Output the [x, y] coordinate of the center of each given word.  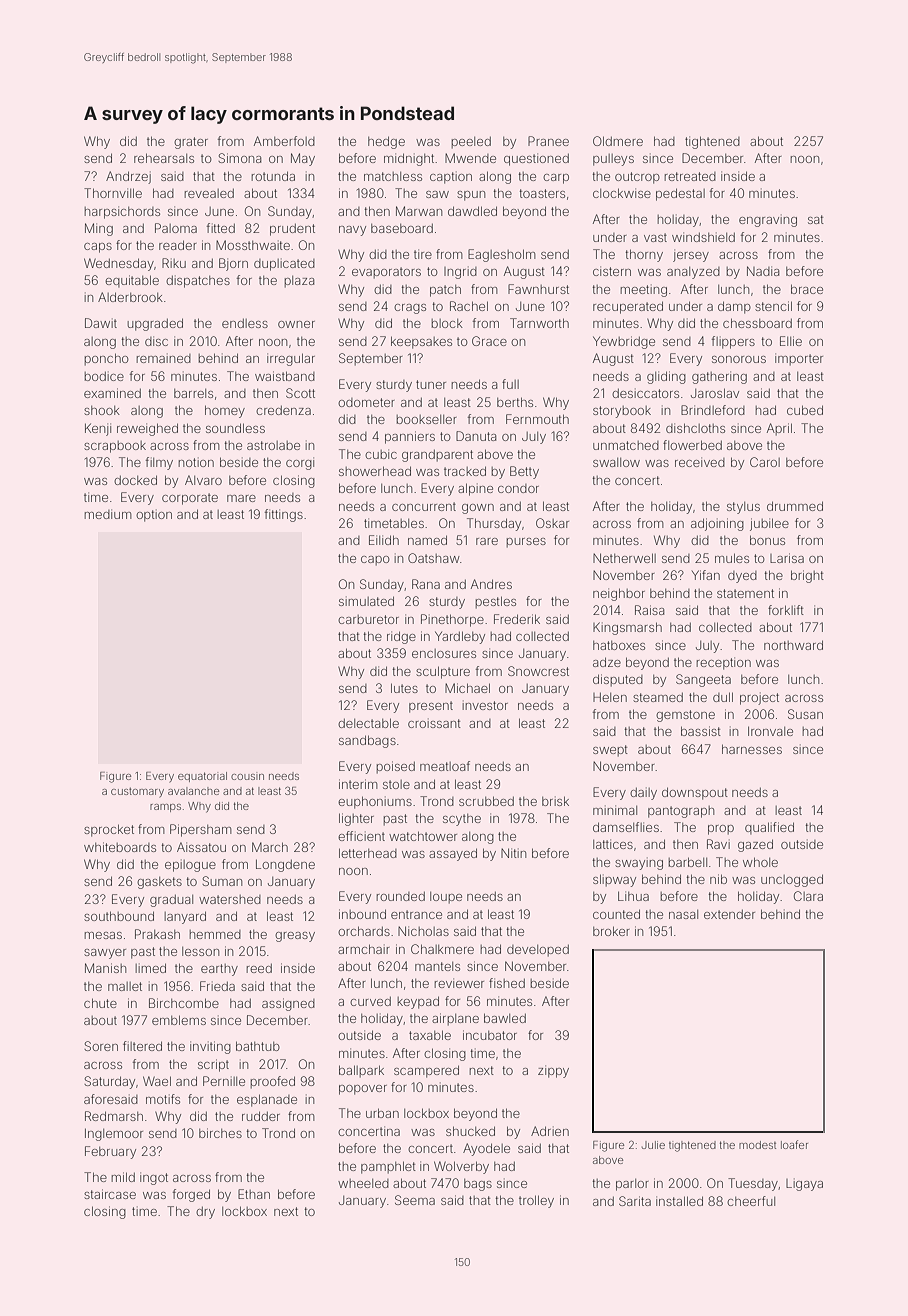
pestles [495, 602]
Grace [489, 341]
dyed [742, 577]
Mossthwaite [253, 245]
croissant [434, 723]
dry [205, 1212]
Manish [105, 968]
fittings [283, 515]
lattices [613, 844]
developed [538, 950]
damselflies [626, 827]
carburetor [368, 619]
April [779, 429]
